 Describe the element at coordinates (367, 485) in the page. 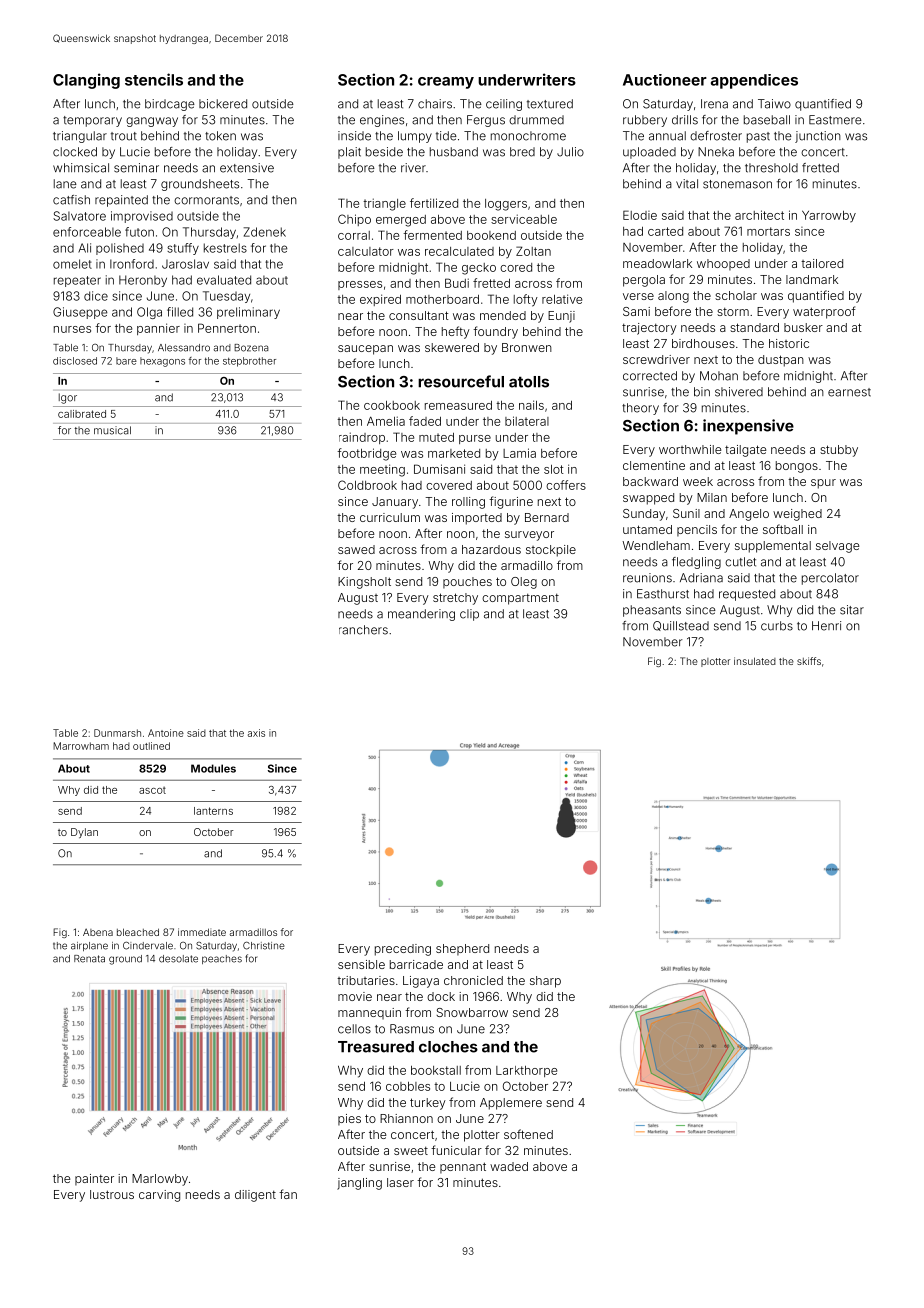

I see `Coldbrook` at that location.
